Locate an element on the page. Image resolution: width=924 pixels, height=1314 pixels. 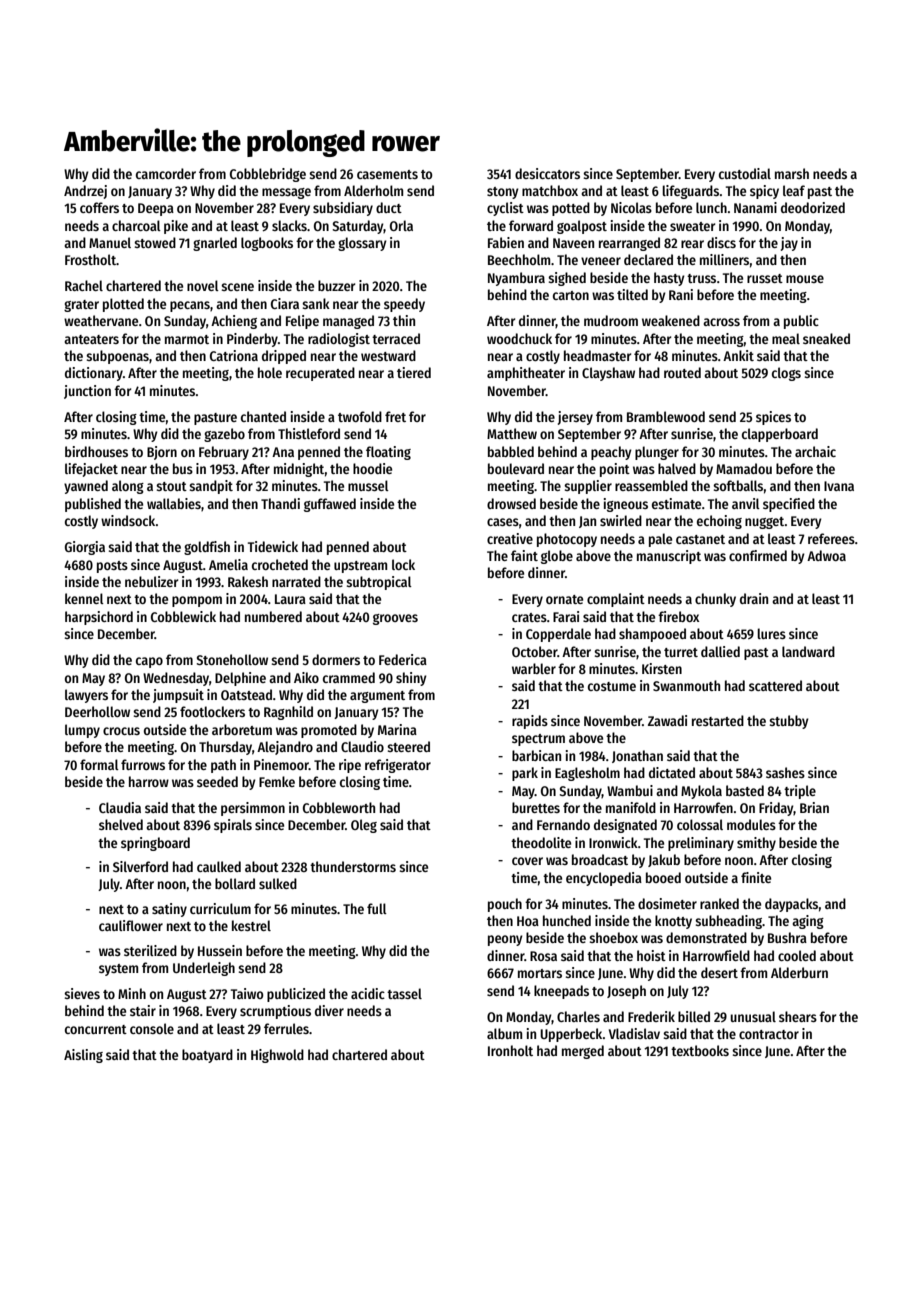
harpsichord is located at coordinates (99, 618).
